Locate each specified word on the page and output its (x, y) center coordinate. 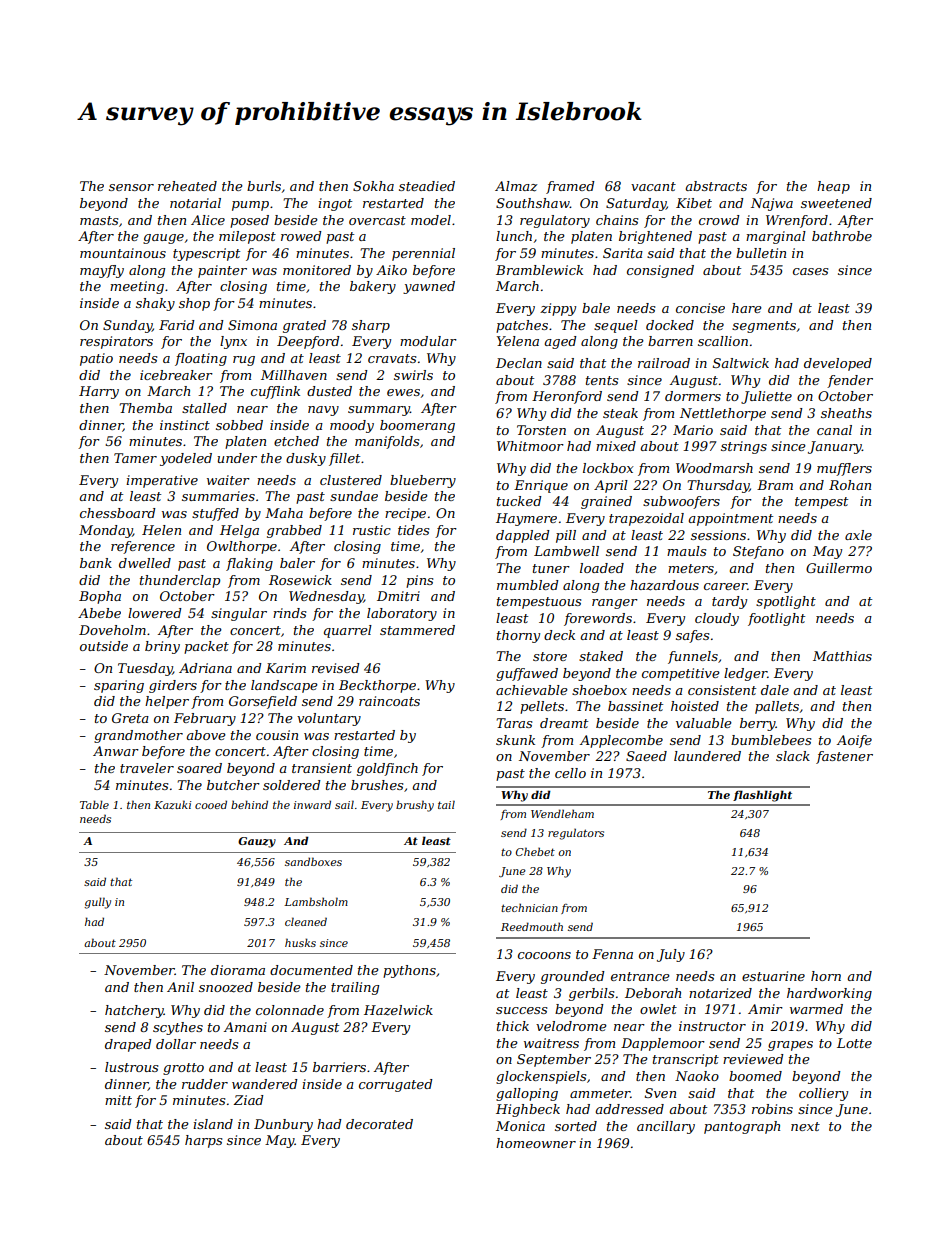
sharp (371, 326)
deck (559, 635)
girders (173, 686)
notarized (720, 993)
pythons (409, 971)
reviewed (753, 1059)
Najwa (772, 204)
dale (775, 690)
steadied (427, 186)
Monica (520, 1126)
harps (203, 1141)
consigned (660, 271)
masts (99, 220)
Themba (146, 408)
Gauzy (257, 842)
